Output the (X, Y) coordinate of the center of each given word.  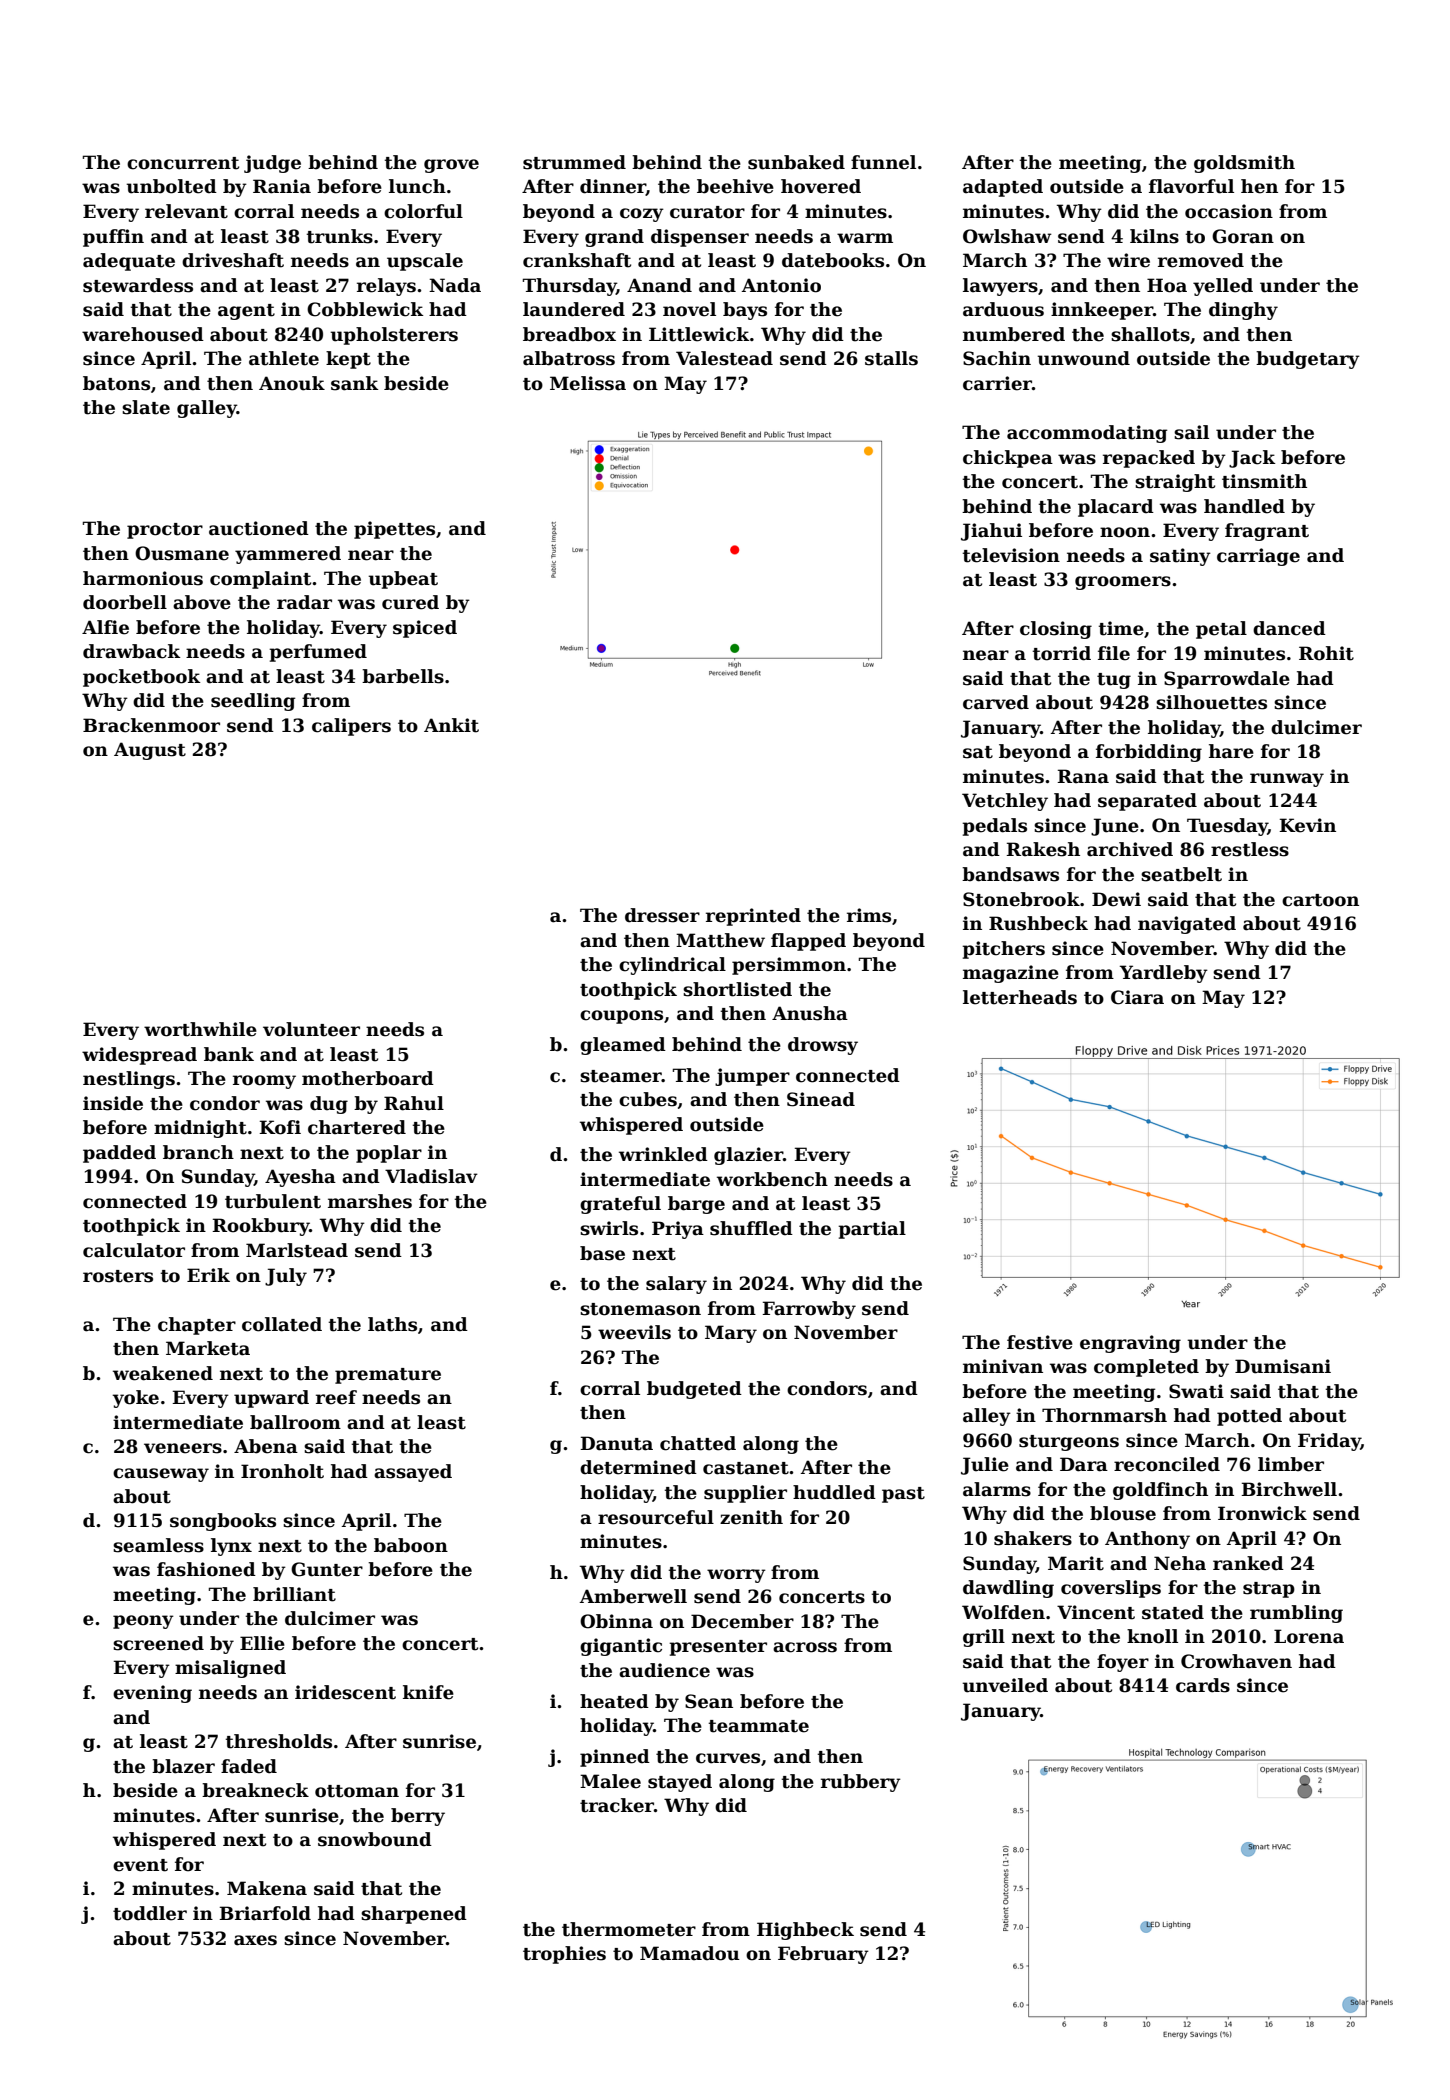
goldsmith (1244, 164)
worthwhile (200, 1029)
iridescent (345, 1692)
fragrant (1267, 532)
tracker (617, 1805)
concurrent (183, 163)
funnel (883, 162)
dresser (662, 915)
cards (1203, 1685)
